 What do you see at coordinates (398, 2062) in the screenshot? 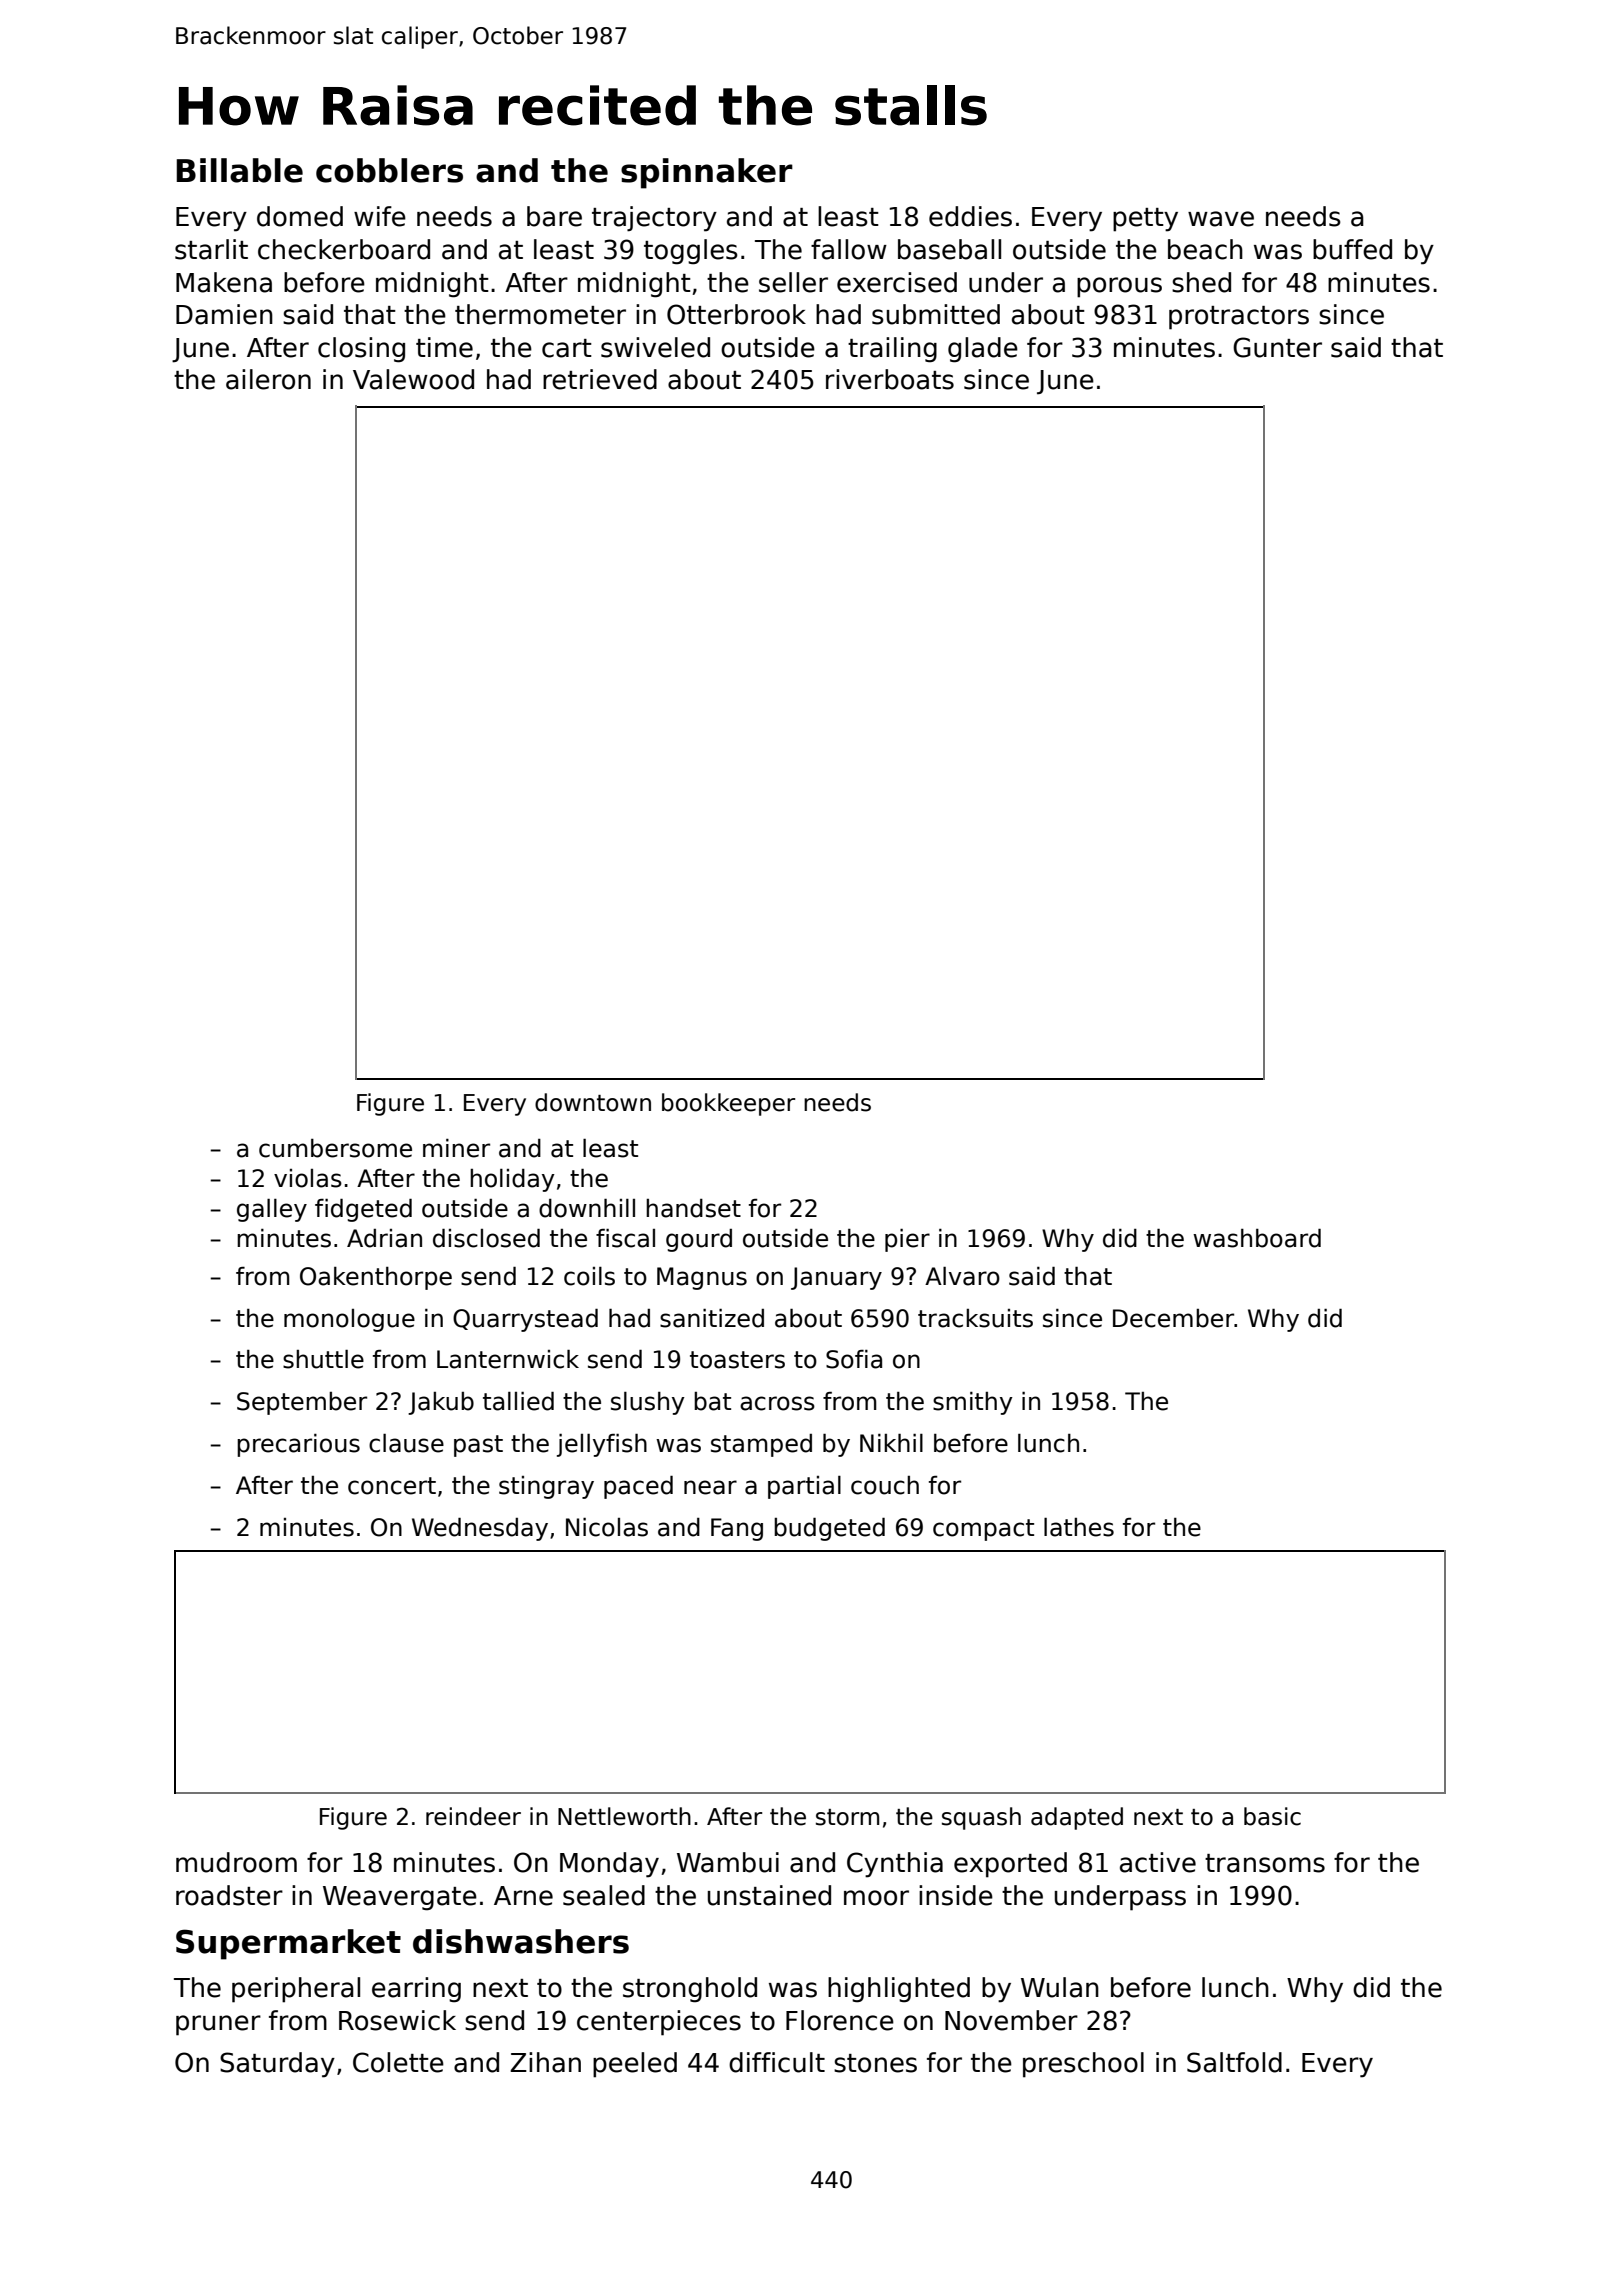
I see `Colette` at bounding box center [398, 2062].
